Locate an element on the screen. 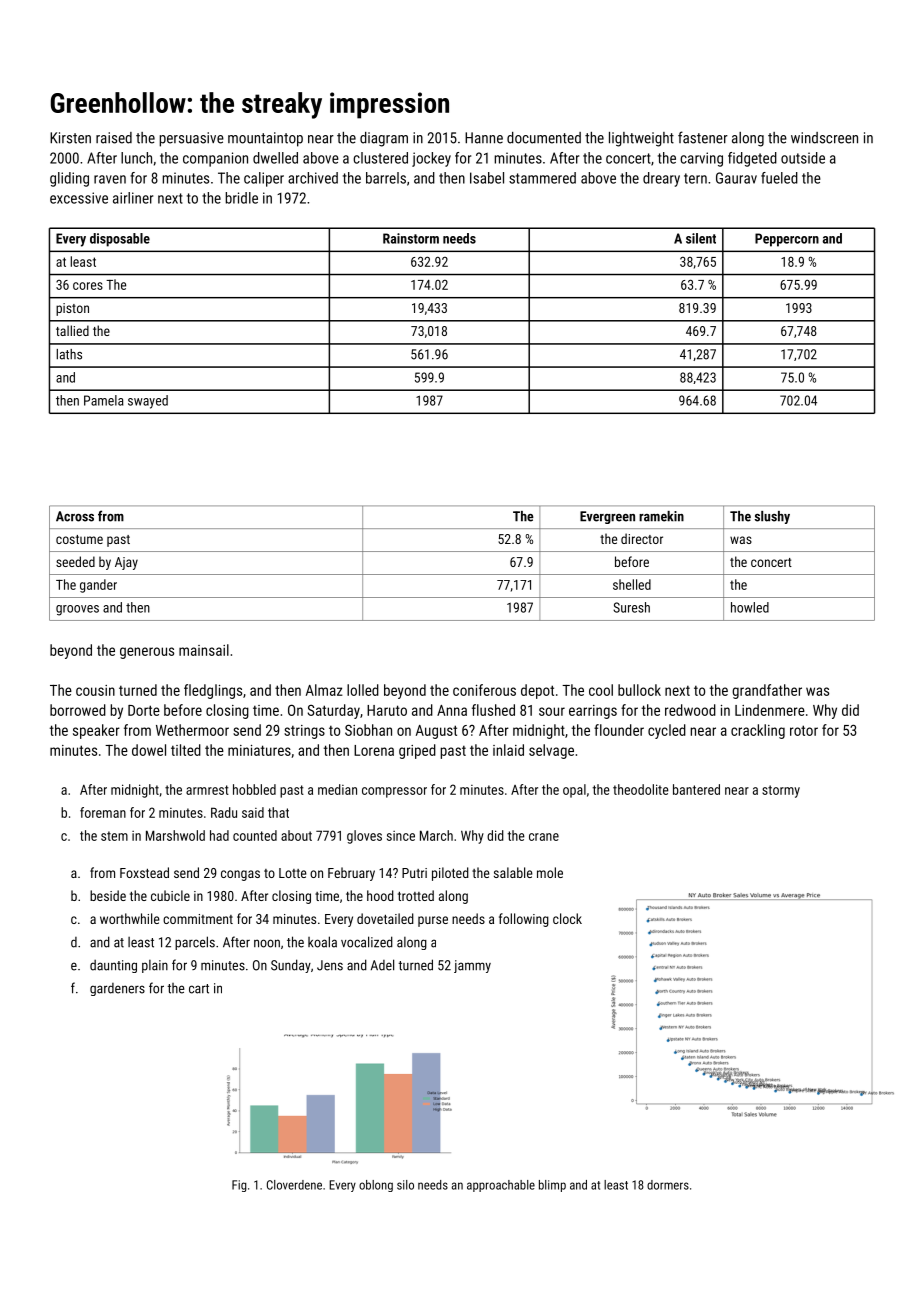 This screenshot has height=1314, width=924. Cloverdene is located at coordinates (294, 1185).
